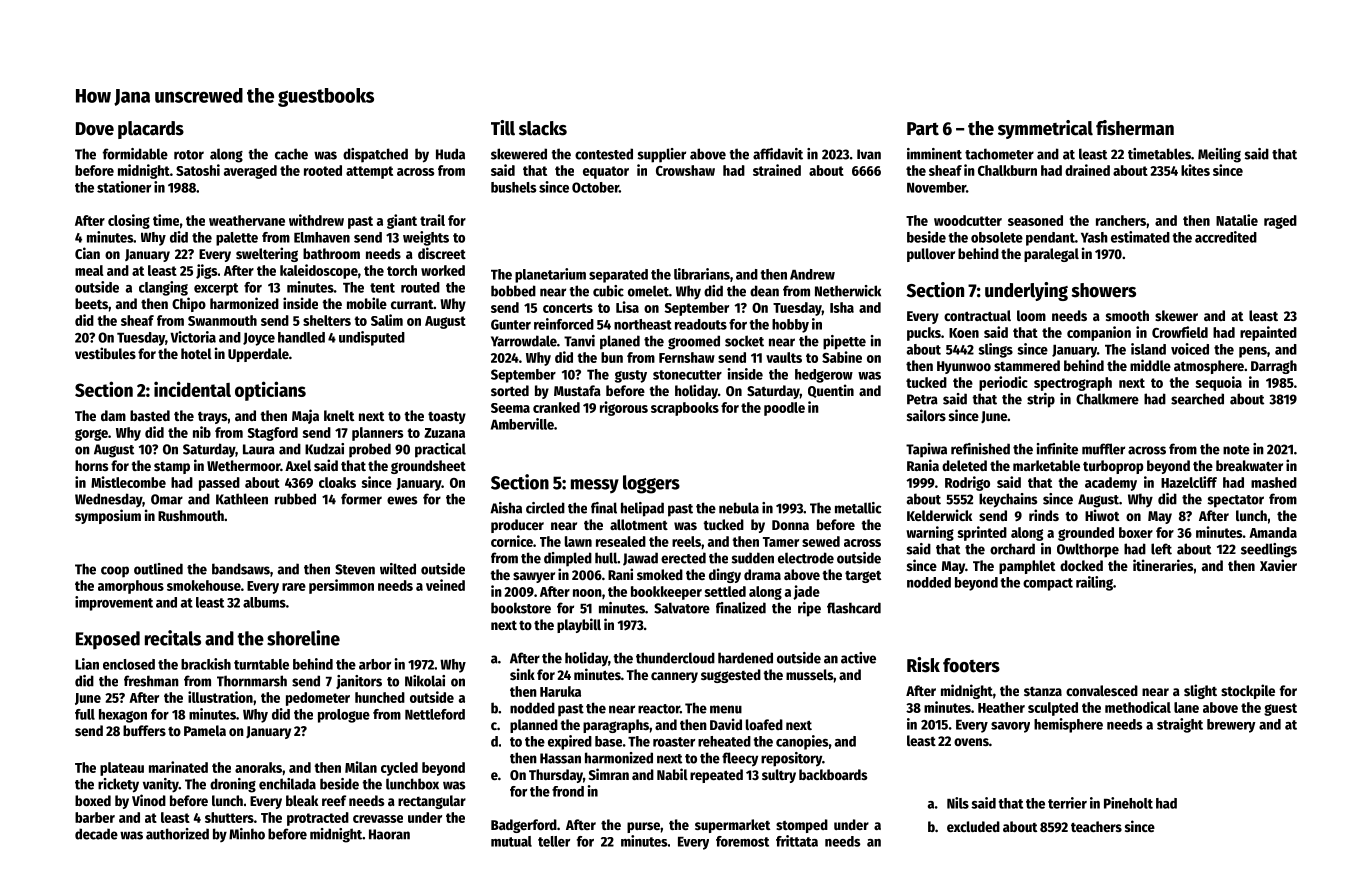  What do you see at coordinates (247, 834) in the screenshot?
I see `Minho` at bounding box center [247, 834].
